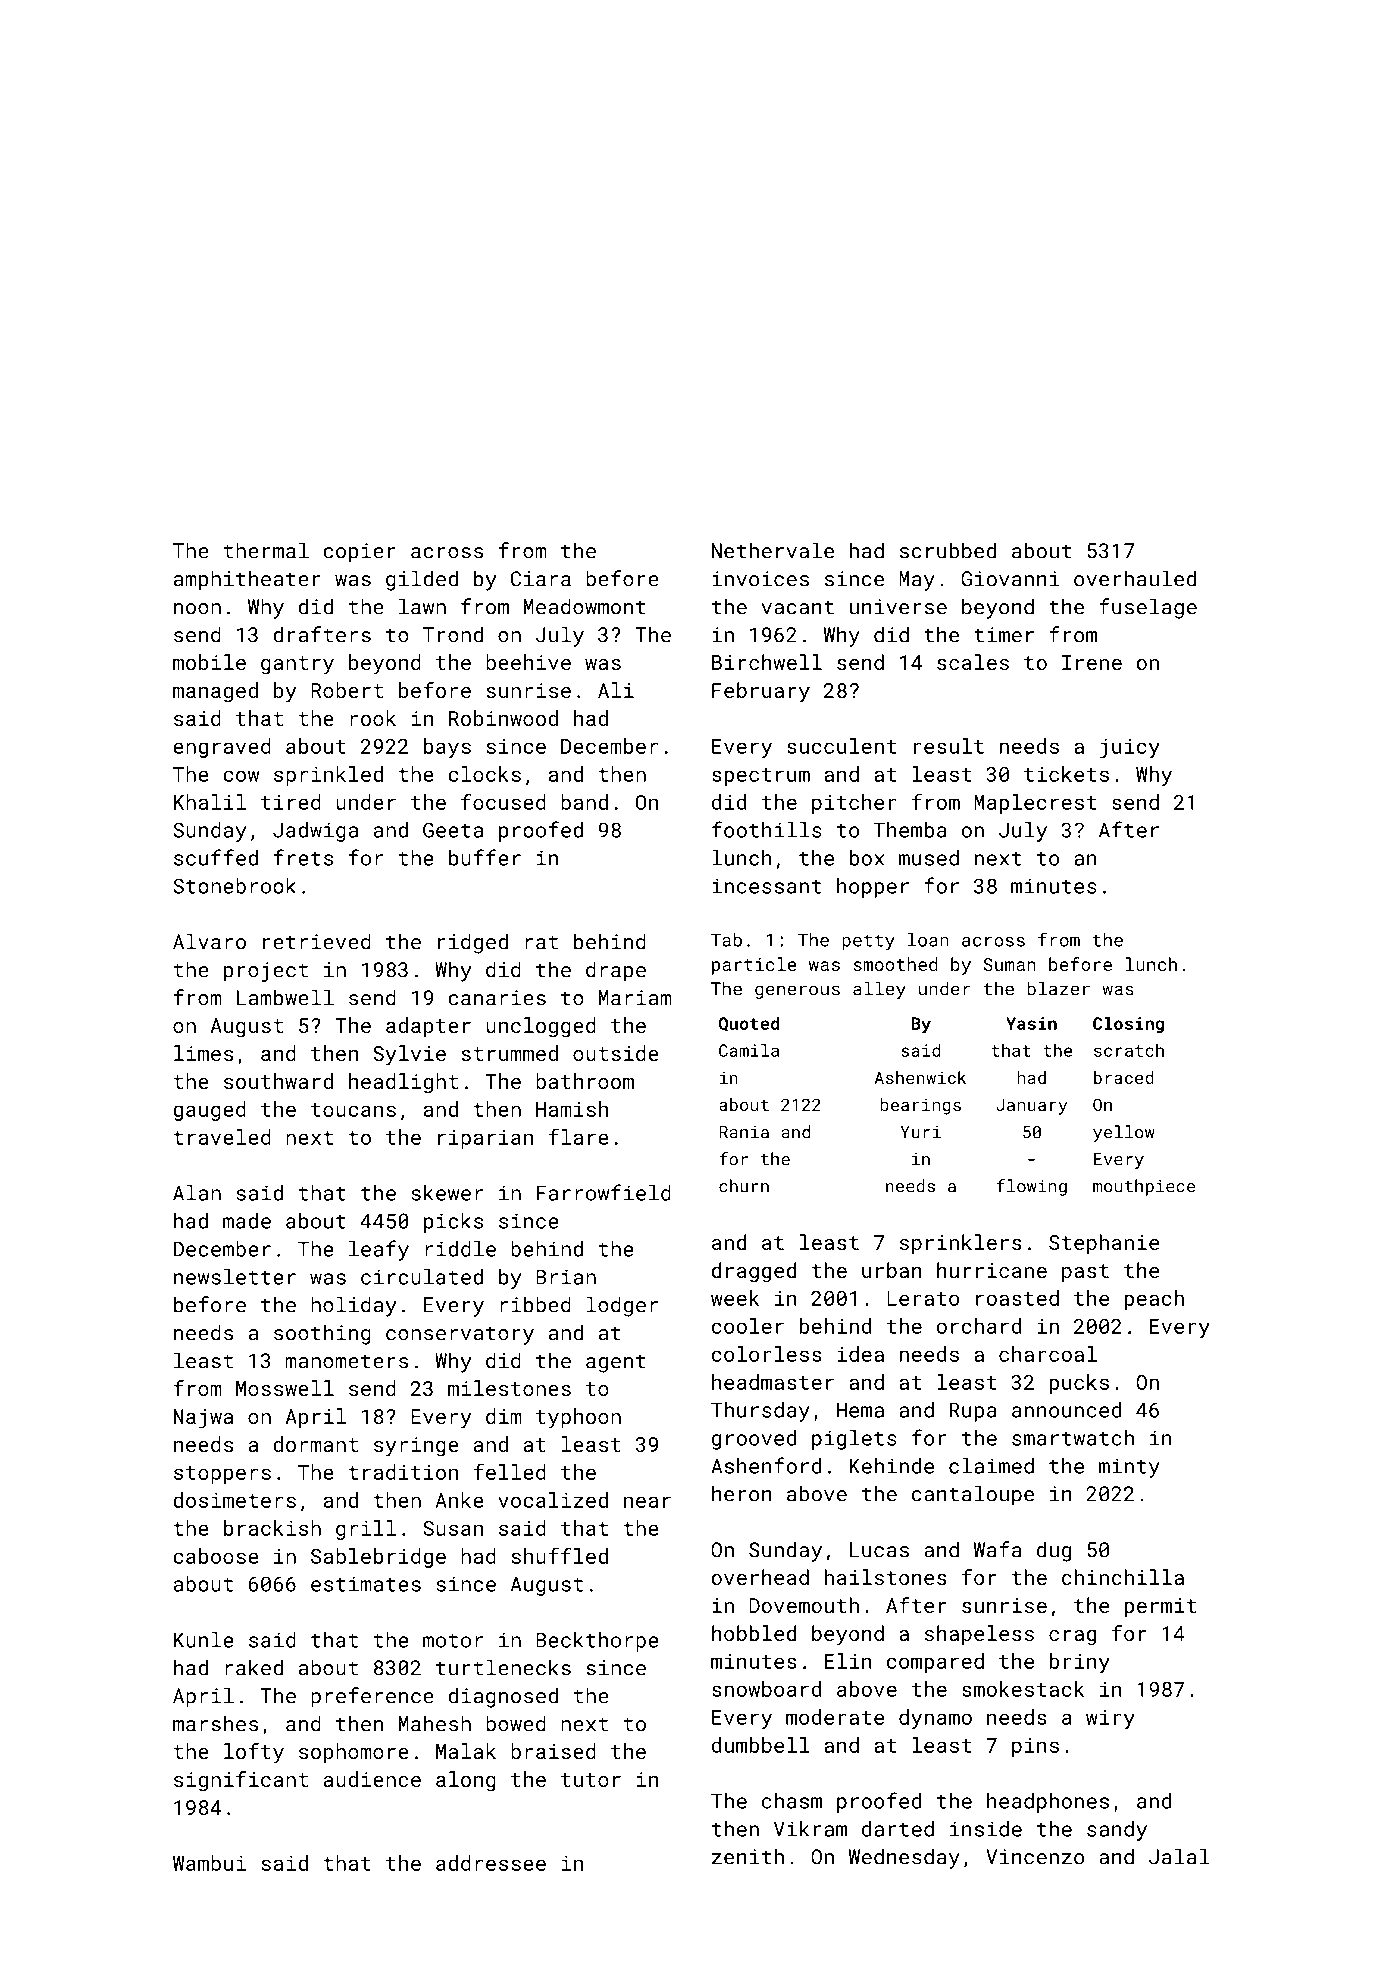  I want to click on raked, so click(254, 1667).
